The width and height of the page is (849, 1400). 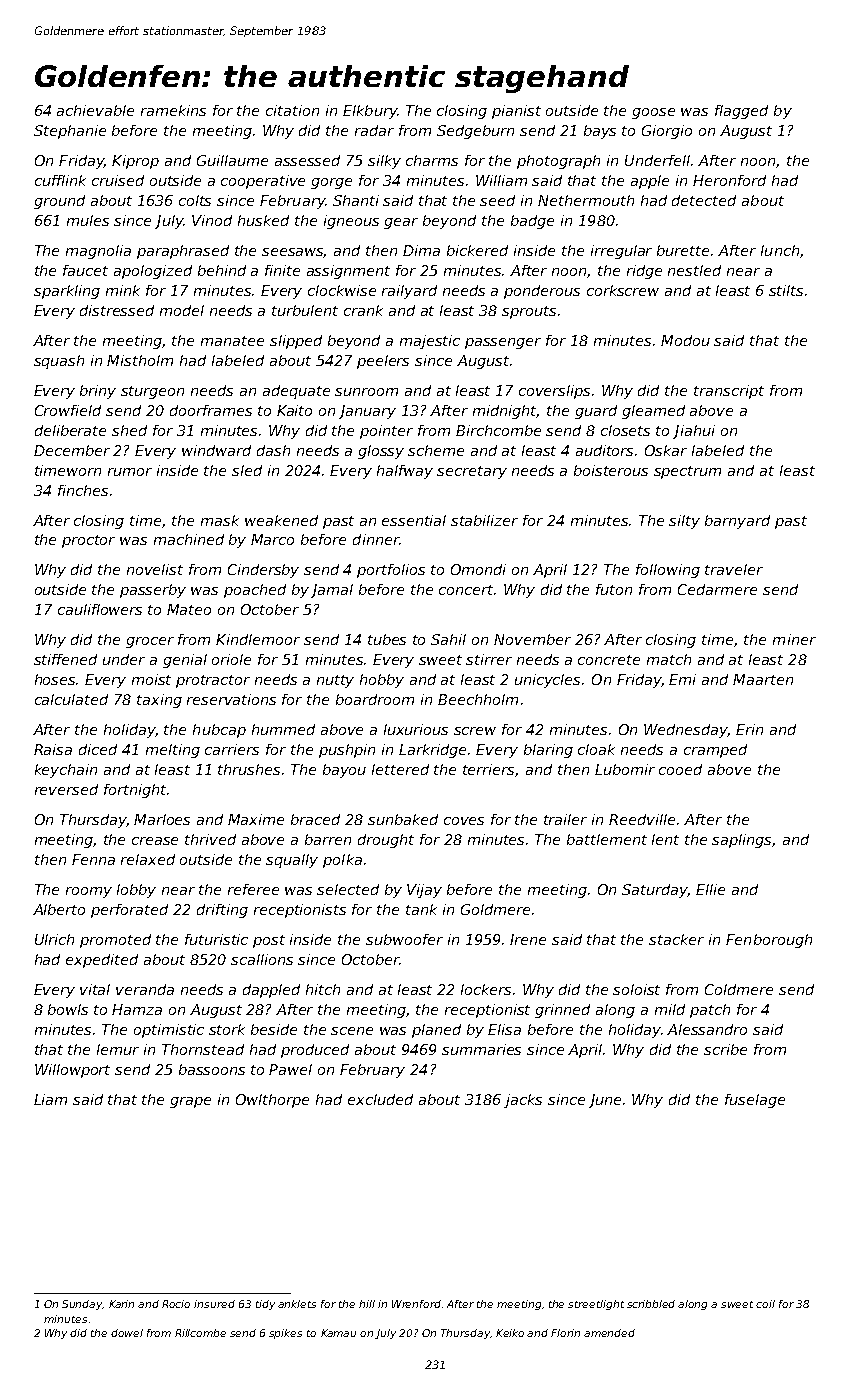 I want to click on Omondi, so click(x=478, y=569).
